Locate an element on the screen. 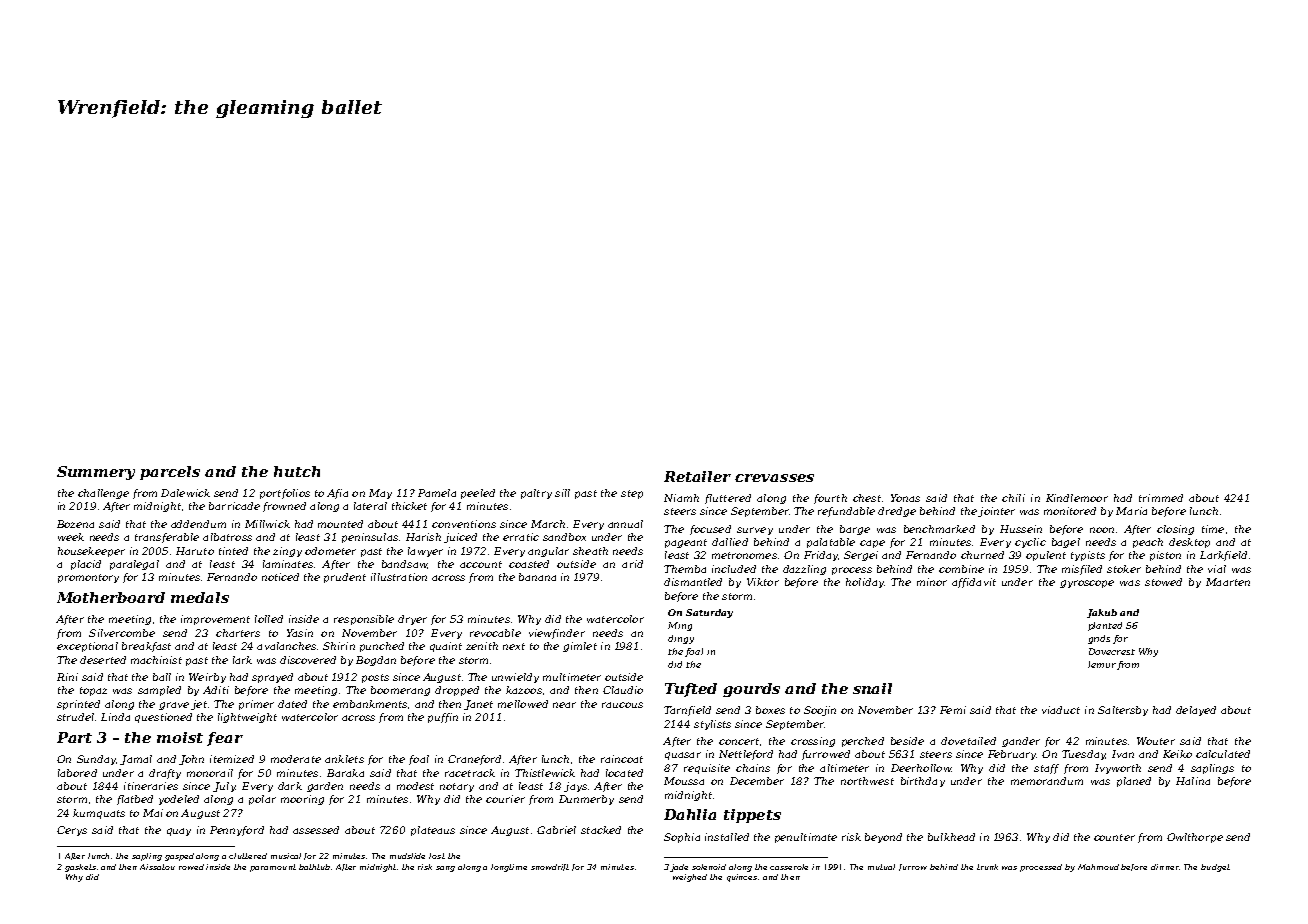  hutch is located at coordinates (297, 471).
